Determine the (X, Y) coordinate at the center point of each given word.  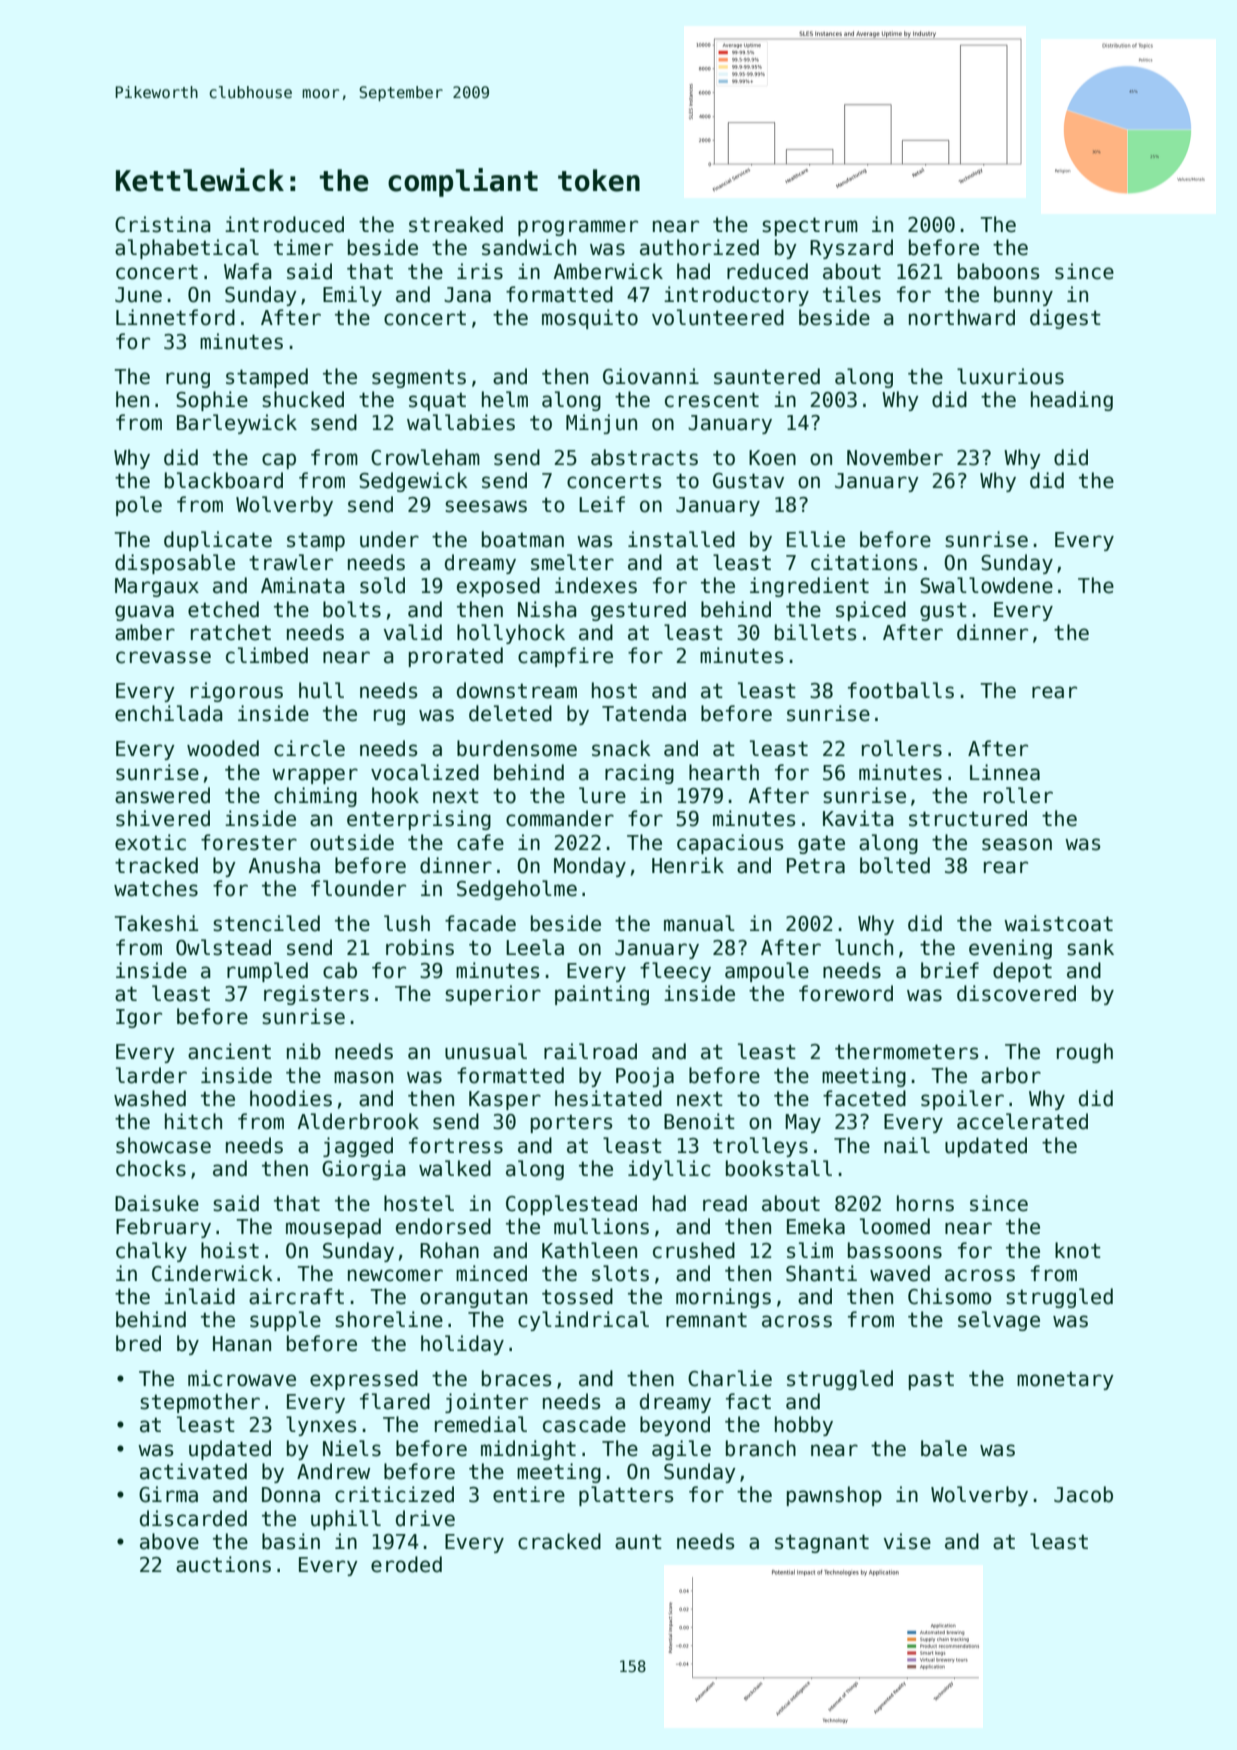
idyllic (669, 1170)
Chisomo (950, 1296)
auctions (223, 1564)
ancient (229, 1051)
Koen (772, 458)
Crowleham (425, 457)
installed (681, 539)
